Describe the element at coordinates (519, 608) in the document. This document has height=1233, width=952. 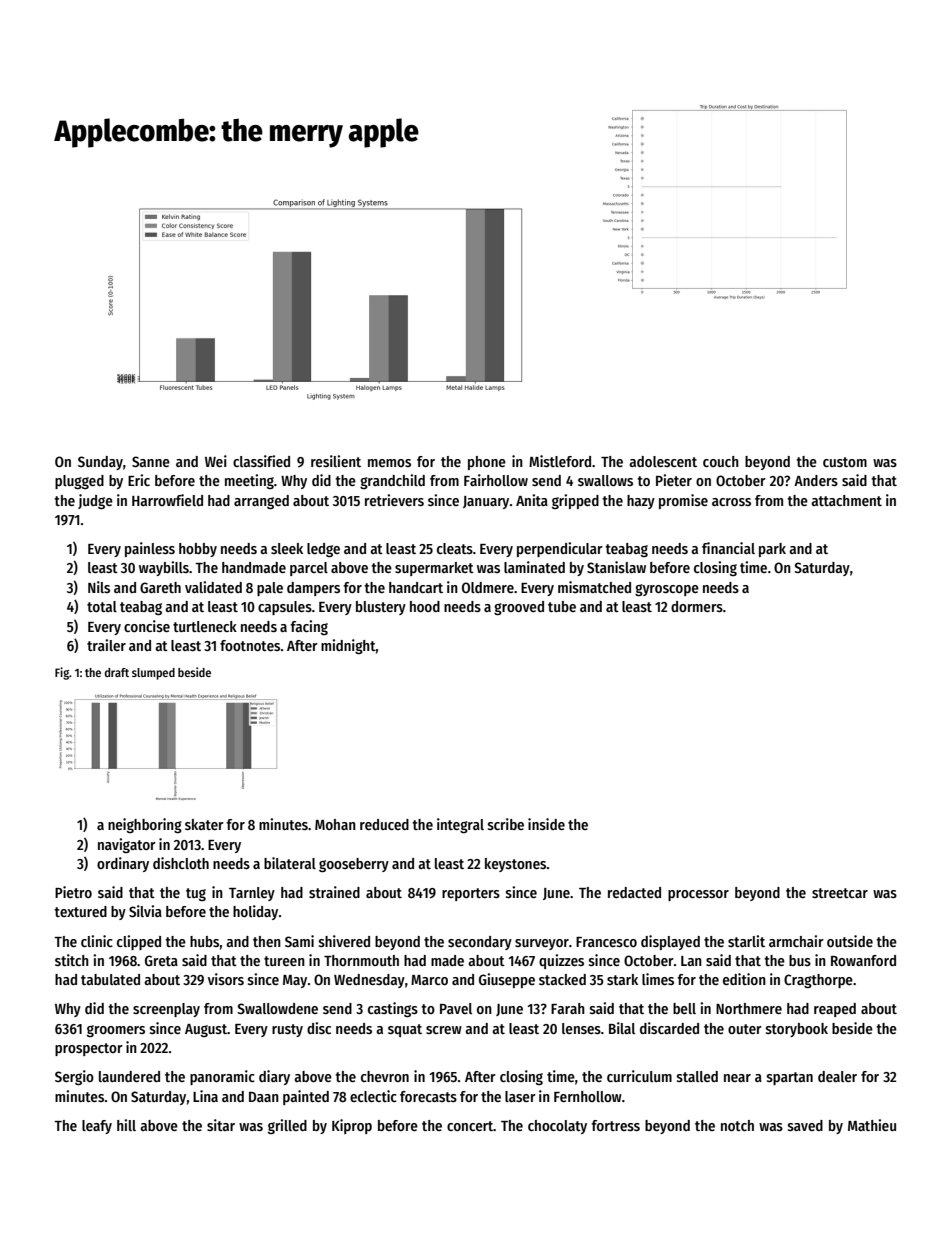
I see `grooved` at that location.
